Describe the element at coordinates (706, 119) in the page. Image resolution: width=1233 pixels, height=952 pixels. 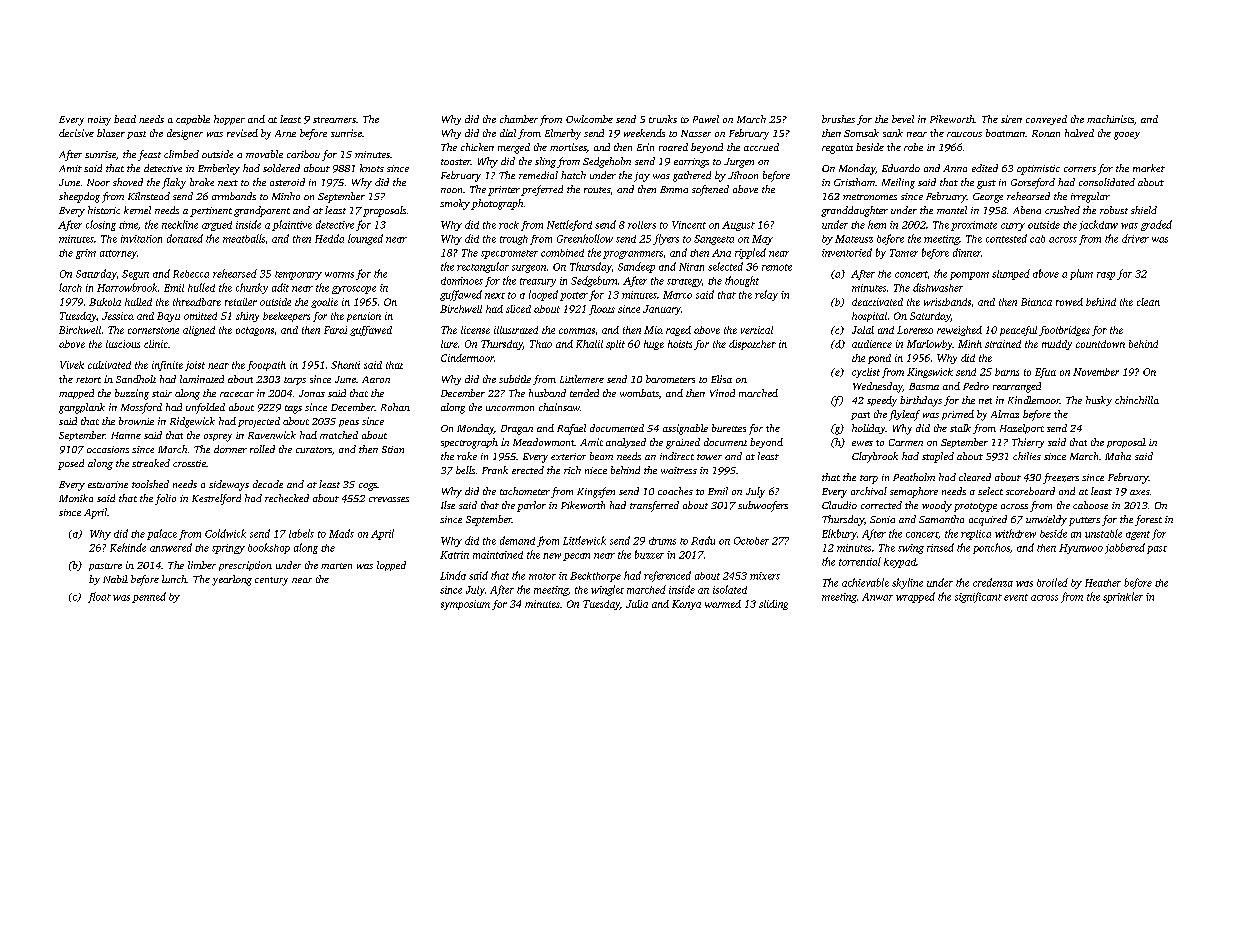
I see `Pawel` at that location.
